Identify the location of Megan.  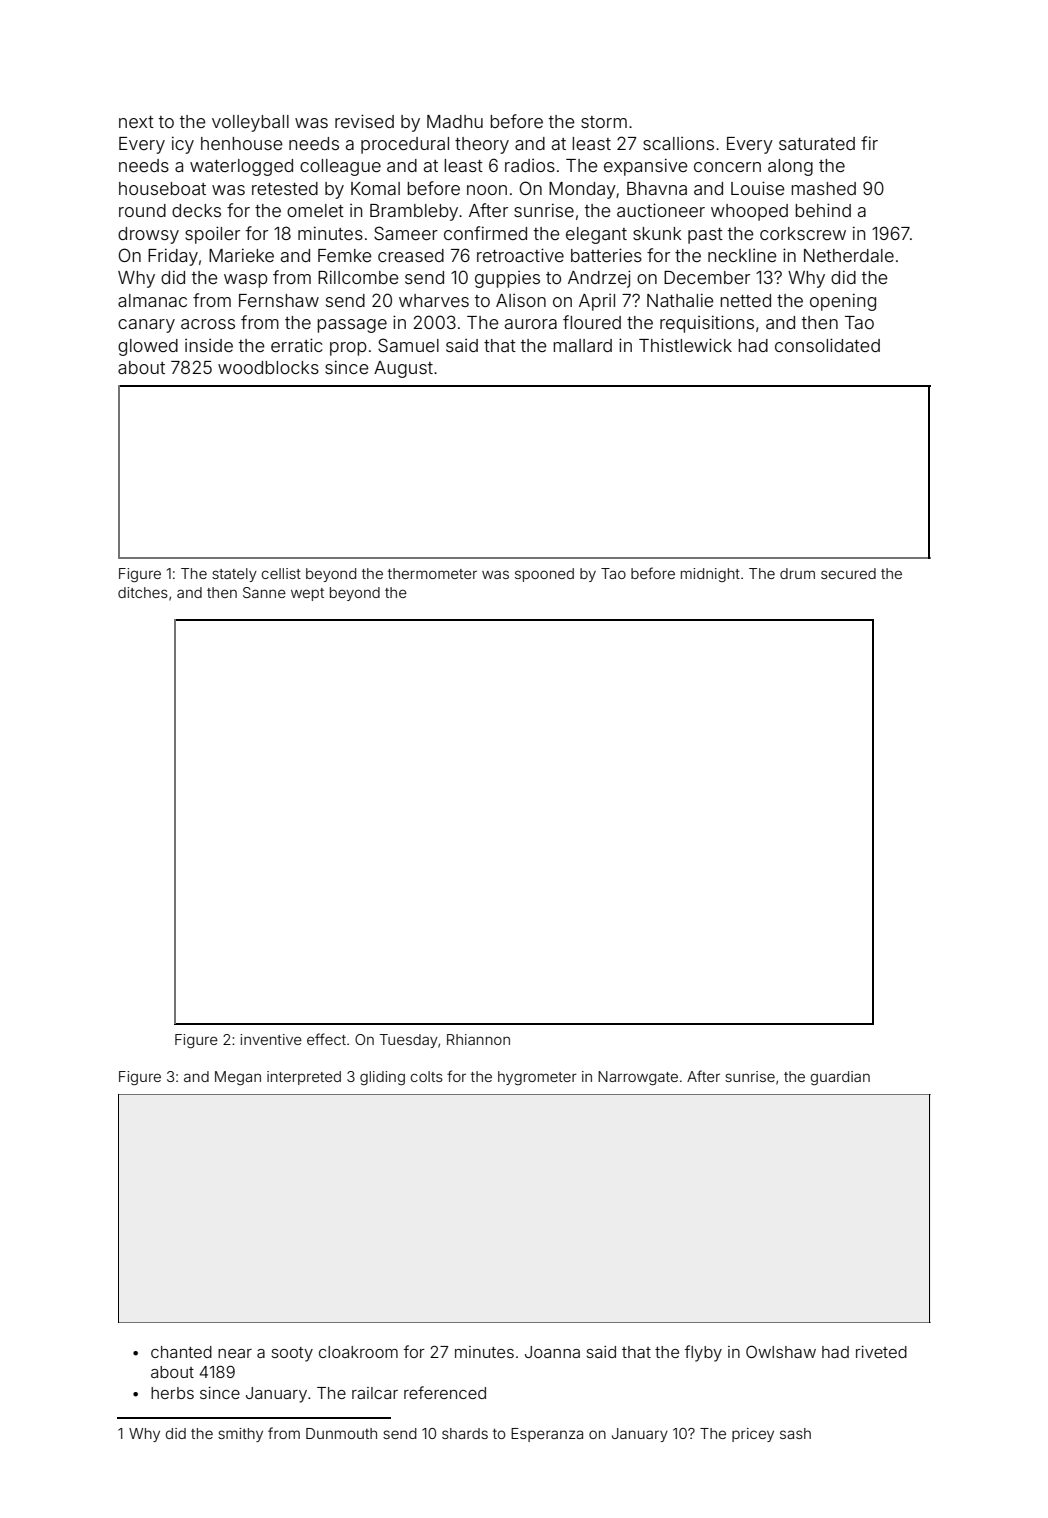
(238, 1078).
